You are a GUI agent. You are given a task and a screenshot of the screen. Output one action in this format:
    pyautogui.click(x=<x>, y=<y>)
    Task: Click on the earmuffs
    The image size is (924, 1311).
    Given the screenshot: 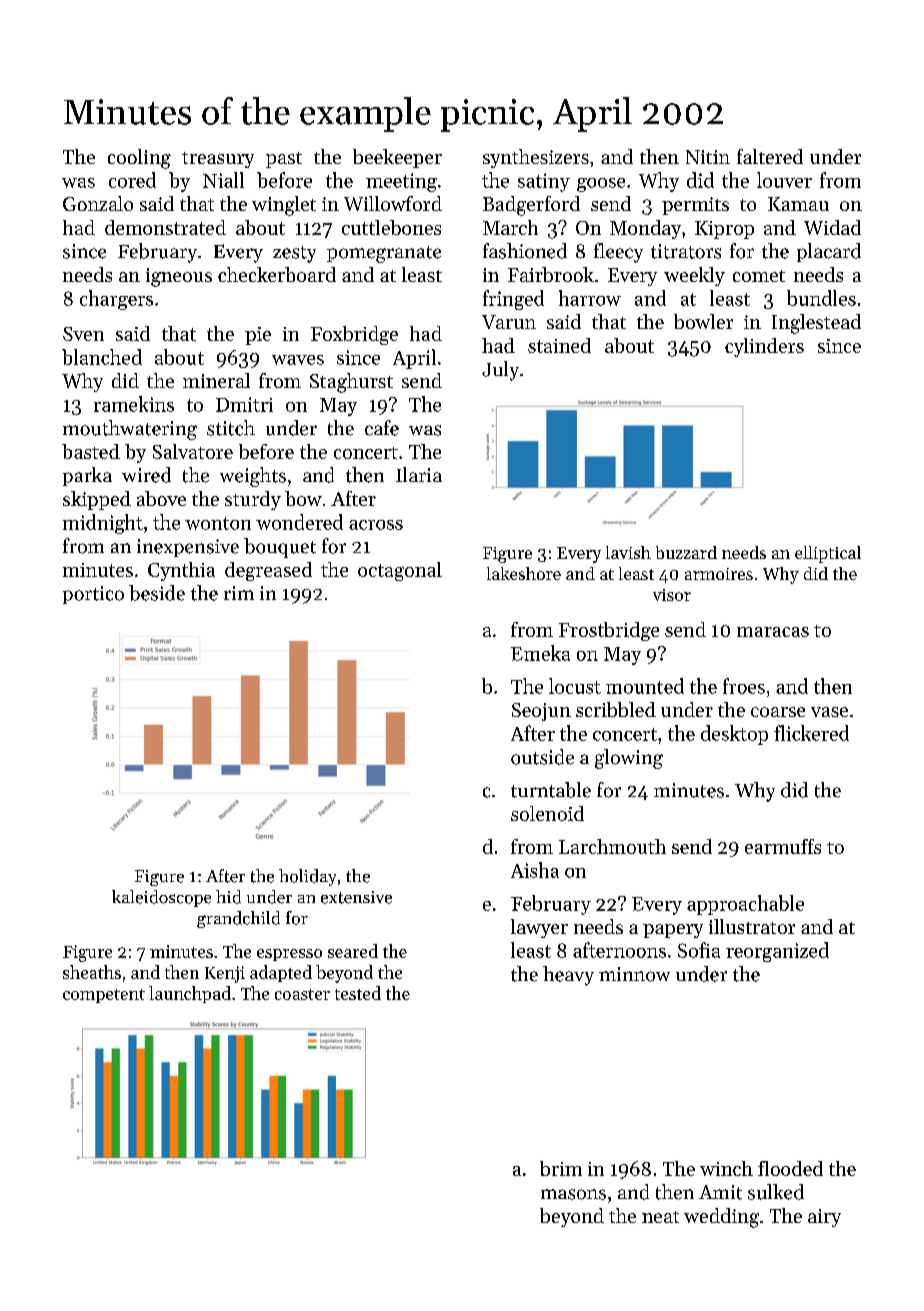 What is the action you would take?
    pyautogui.click(x=783, y=846)
